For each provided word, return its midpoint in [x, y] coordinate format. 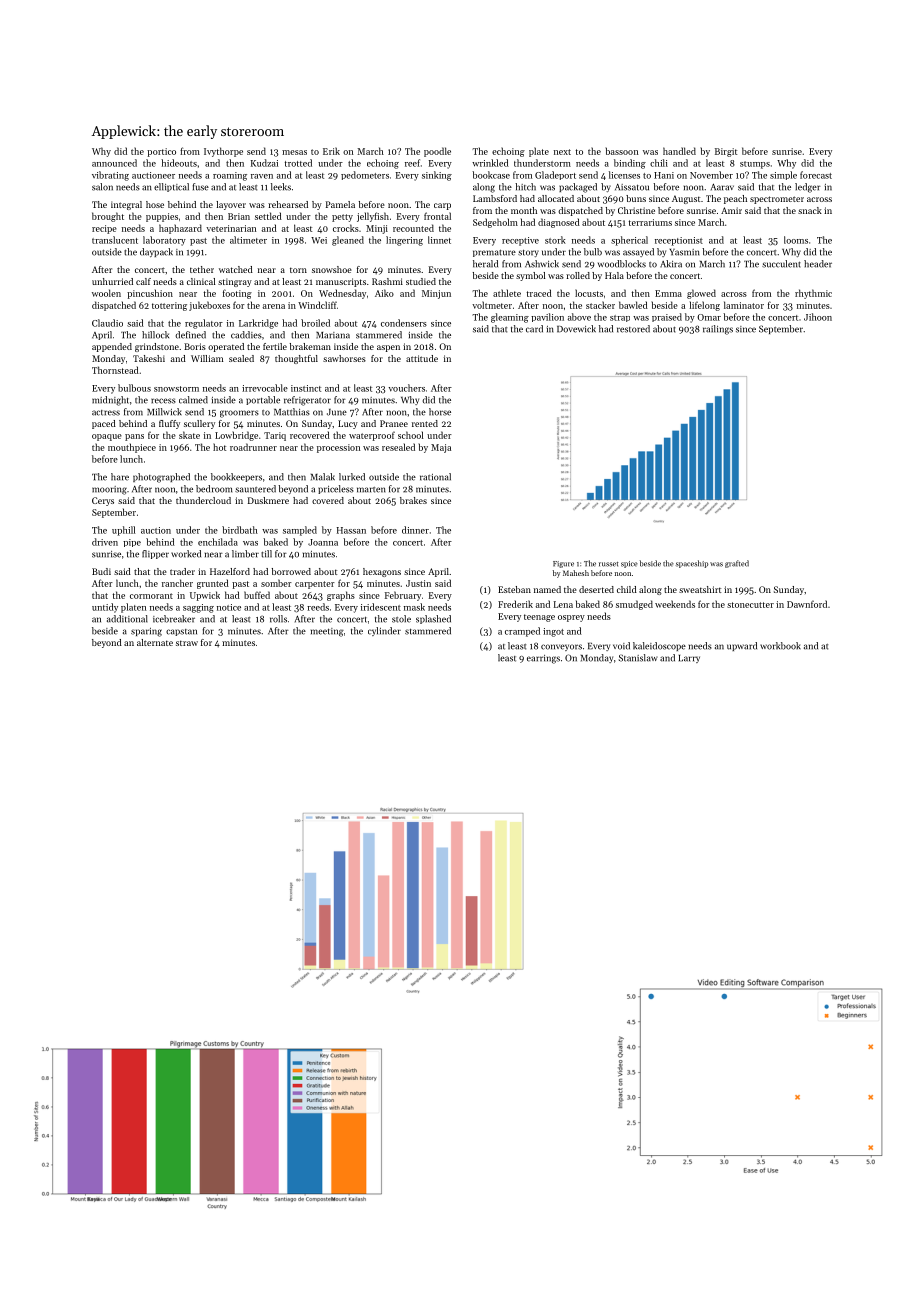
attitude [422, 358]
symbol [531, 276]
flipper [155, 554]
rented [425, 423]
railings [718, 330]
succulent [781, 264]
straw [187, 643]
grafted [737, 564]
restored [633, 329]
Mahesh [576, 573]
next [562, 152]
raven [262, 176]
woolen [106, 293]
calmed [193, 400]
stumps [755, 165]
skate [189, 435]
